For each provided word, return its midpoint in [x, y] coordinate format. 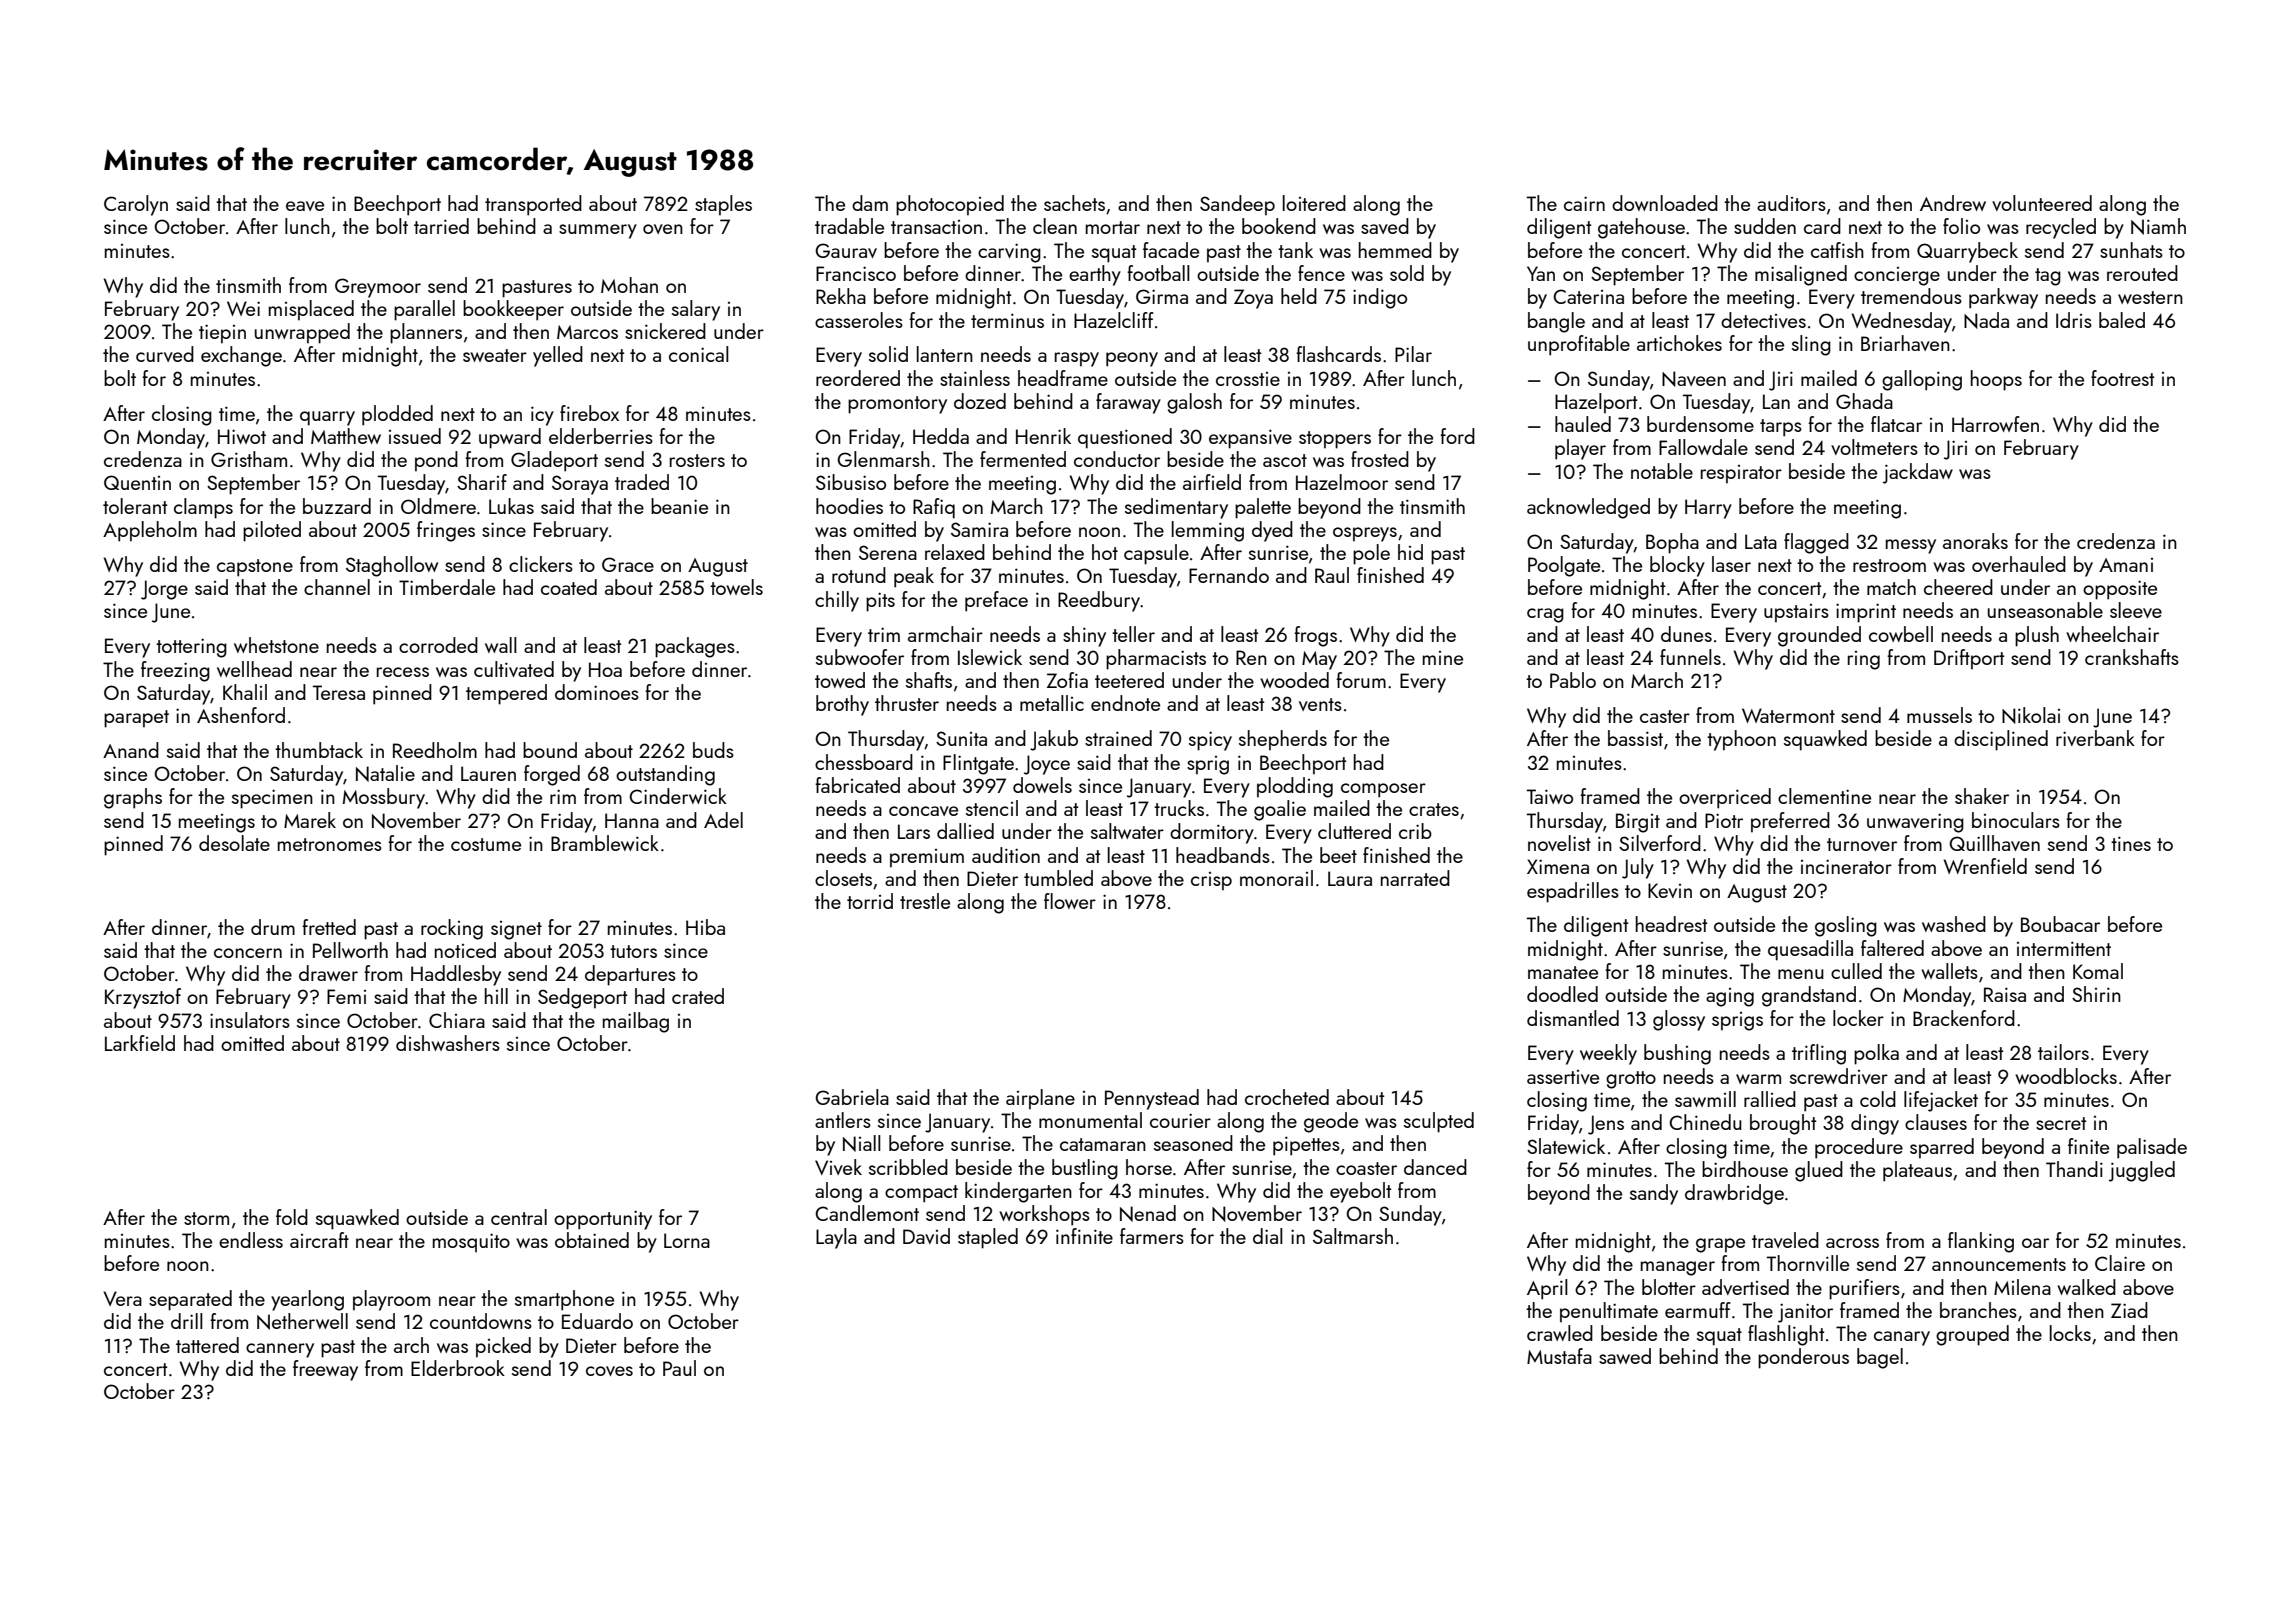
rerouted [2142, 273]
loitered [1314, 203]
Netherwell [302, 1321]
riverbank [2095, 738]
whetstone [276, 645]
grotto [1631, 1080]
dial [1268, 1236]
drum [273, 927]
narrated [1415, 878]
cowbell [1901, 634]
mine [1443, 658]
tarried [441, 226]
